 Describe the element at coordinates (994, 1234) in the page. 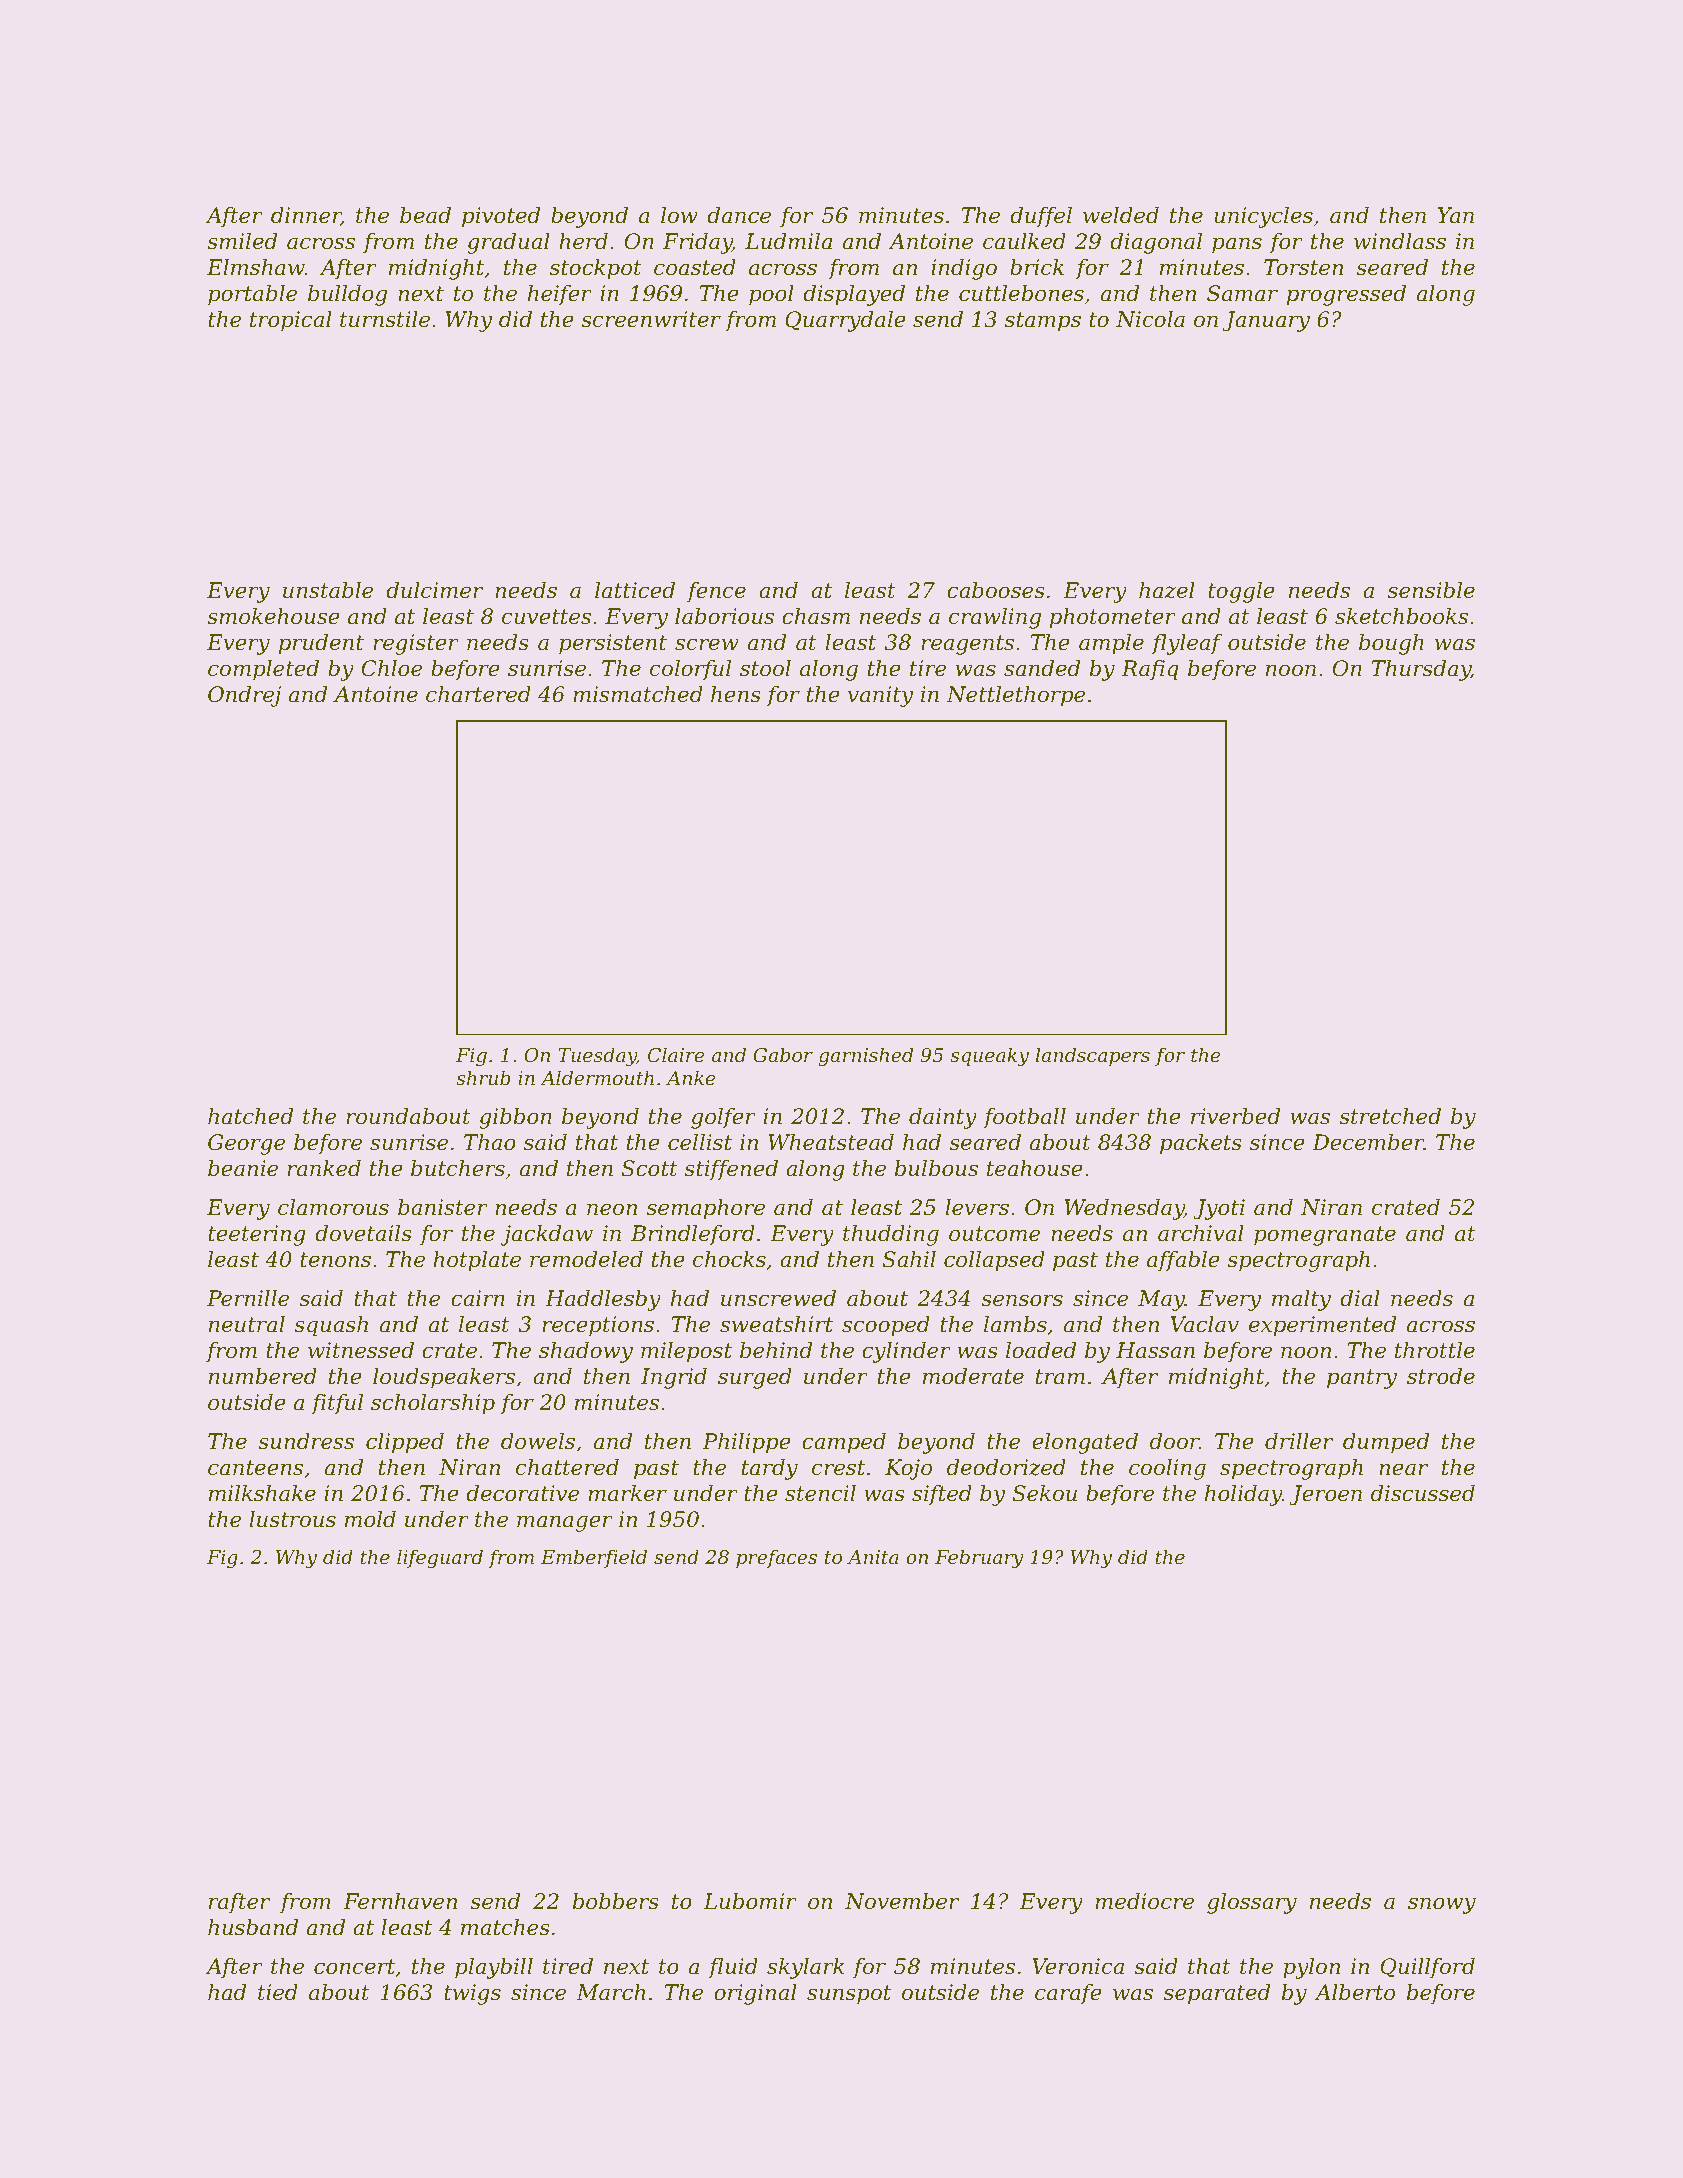

I see `outcome` at that location.
